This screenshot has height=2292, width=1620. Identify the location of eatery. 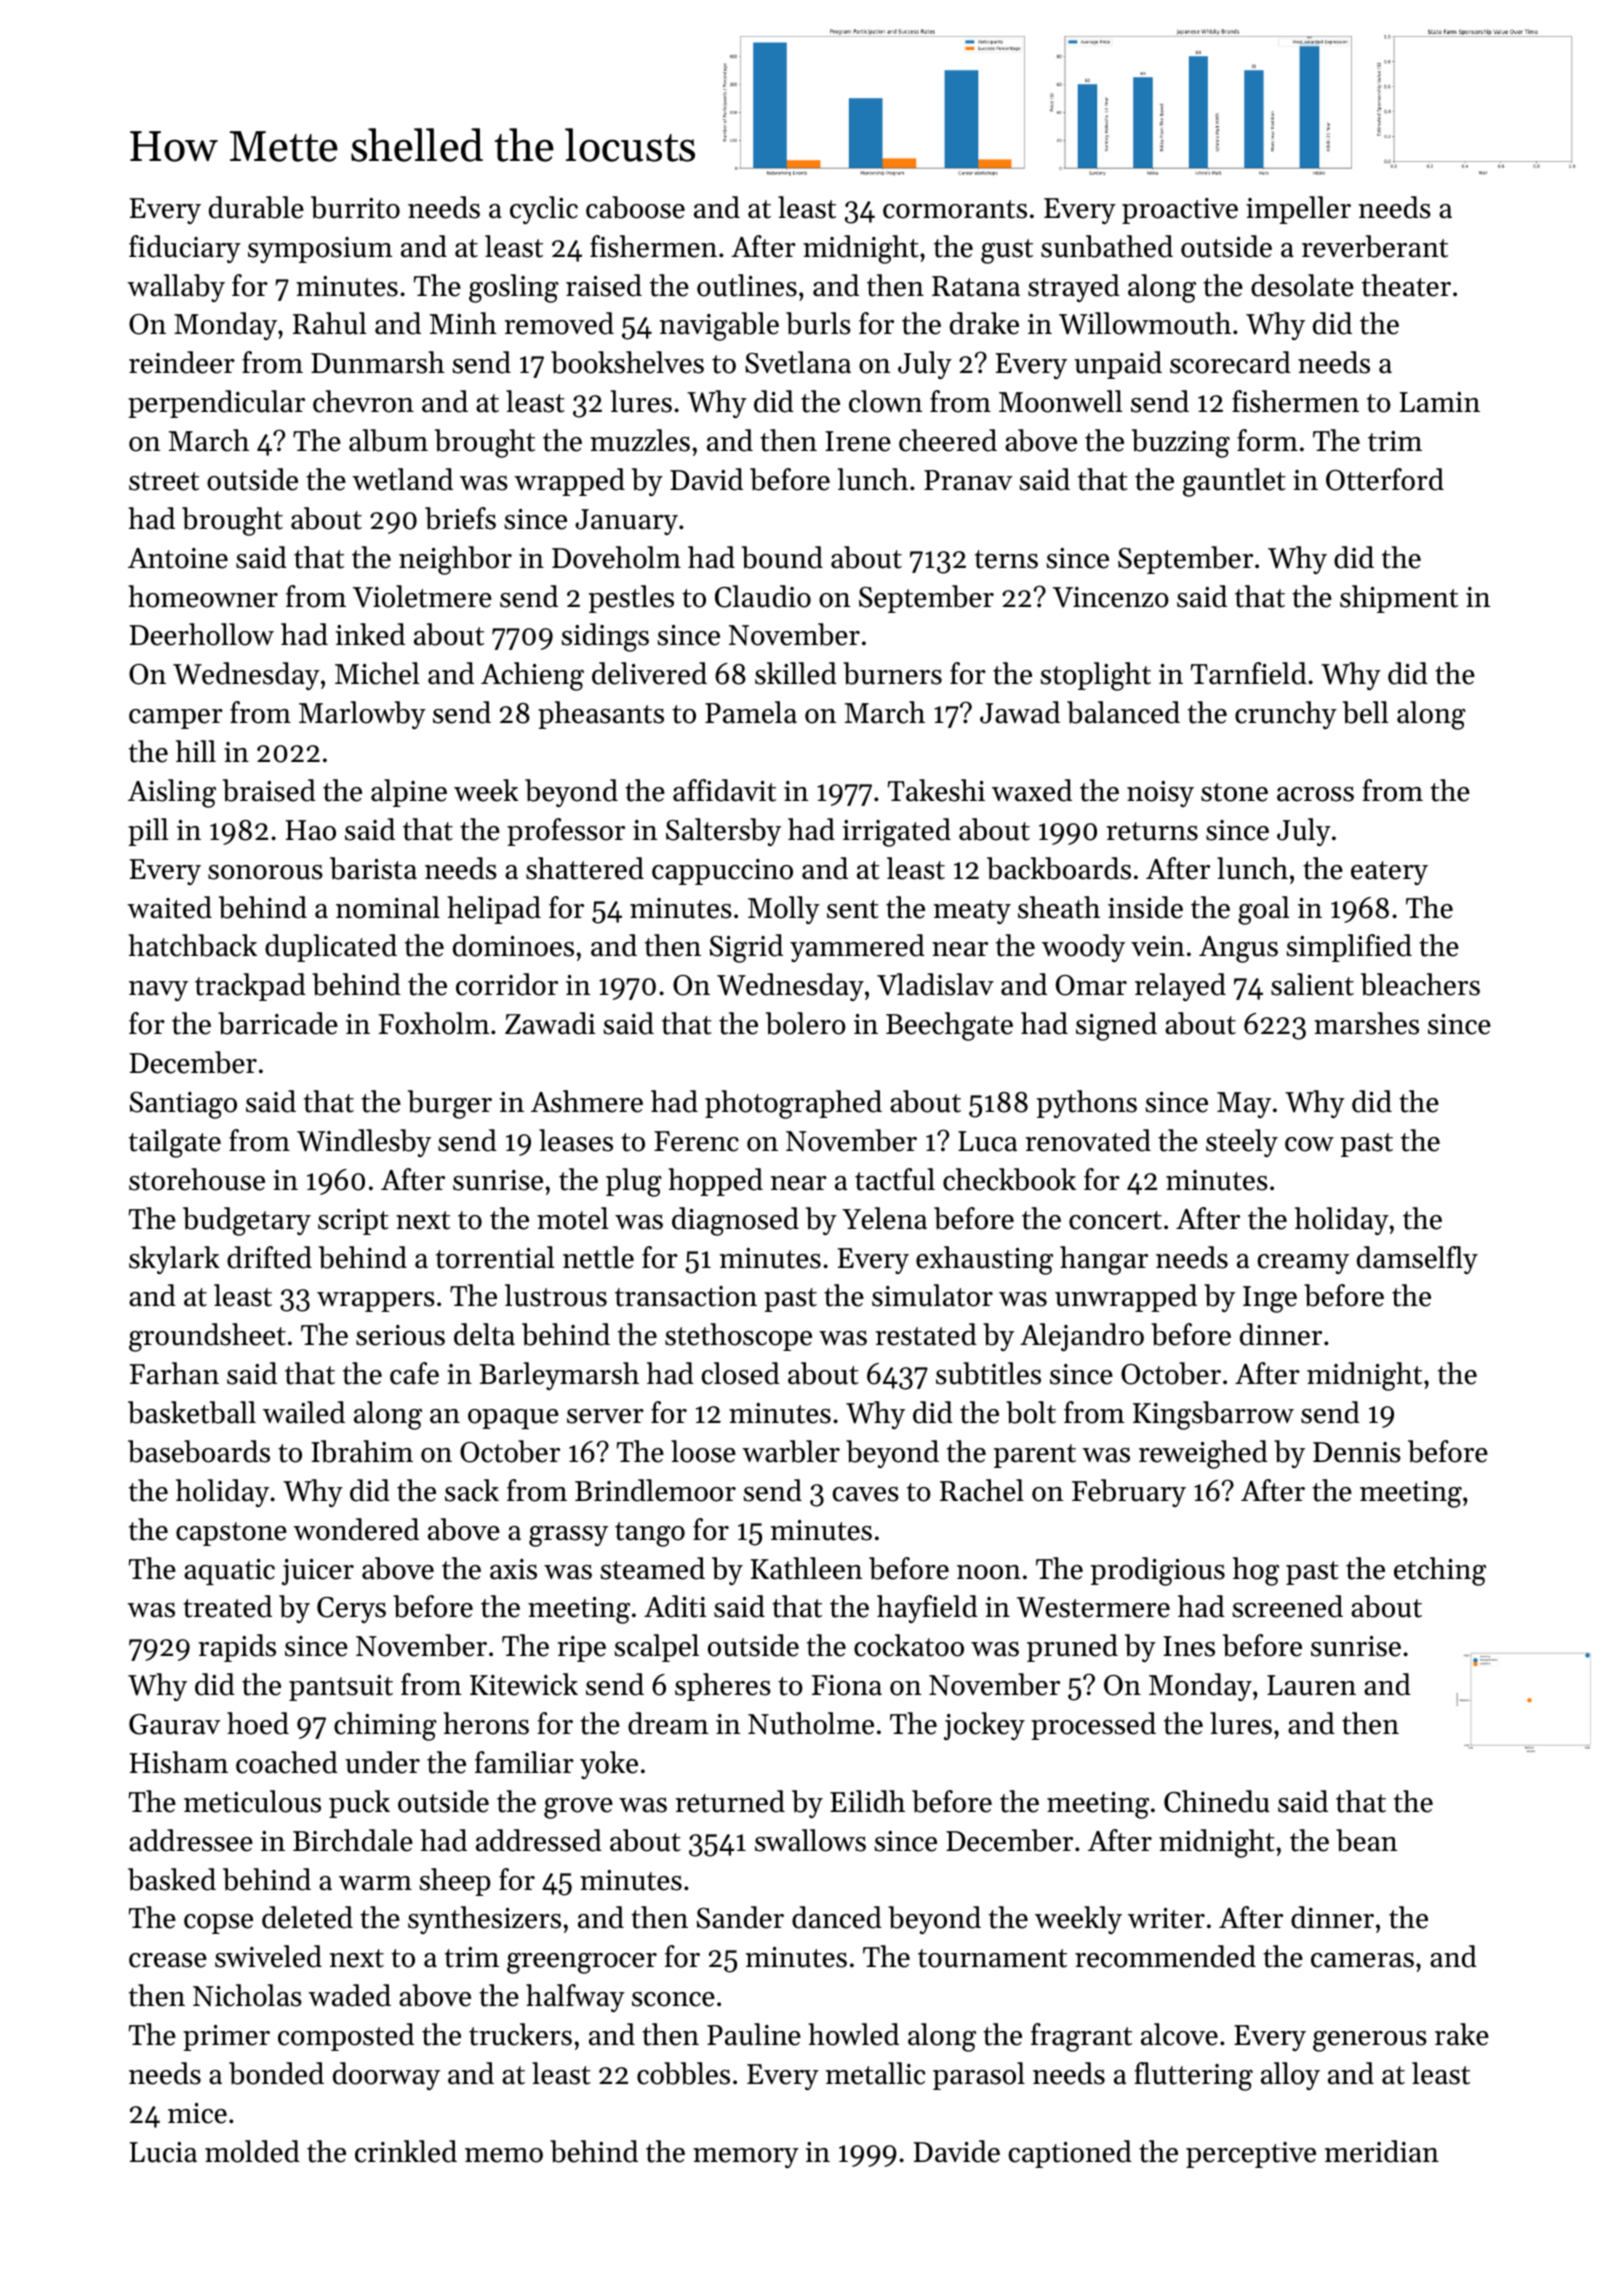
(1389, 873).
